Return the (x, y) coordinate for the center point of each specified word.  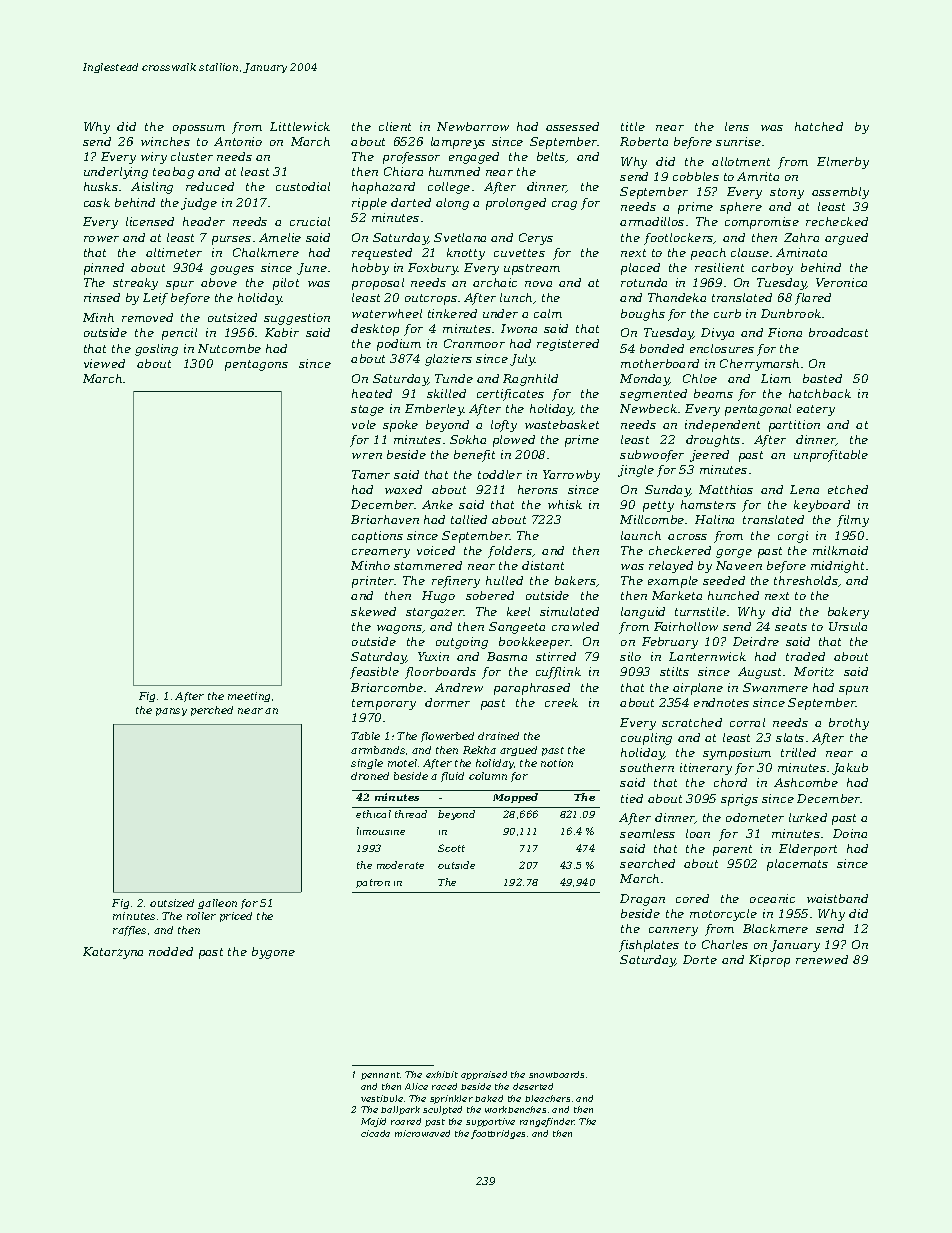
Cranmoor (474, 343)
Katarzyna (113, 953)
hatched (819, 126)
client (395, 126)
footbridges (498, 1134)
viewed (104, 363)
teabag (173, 173)
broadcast (838, 332)
